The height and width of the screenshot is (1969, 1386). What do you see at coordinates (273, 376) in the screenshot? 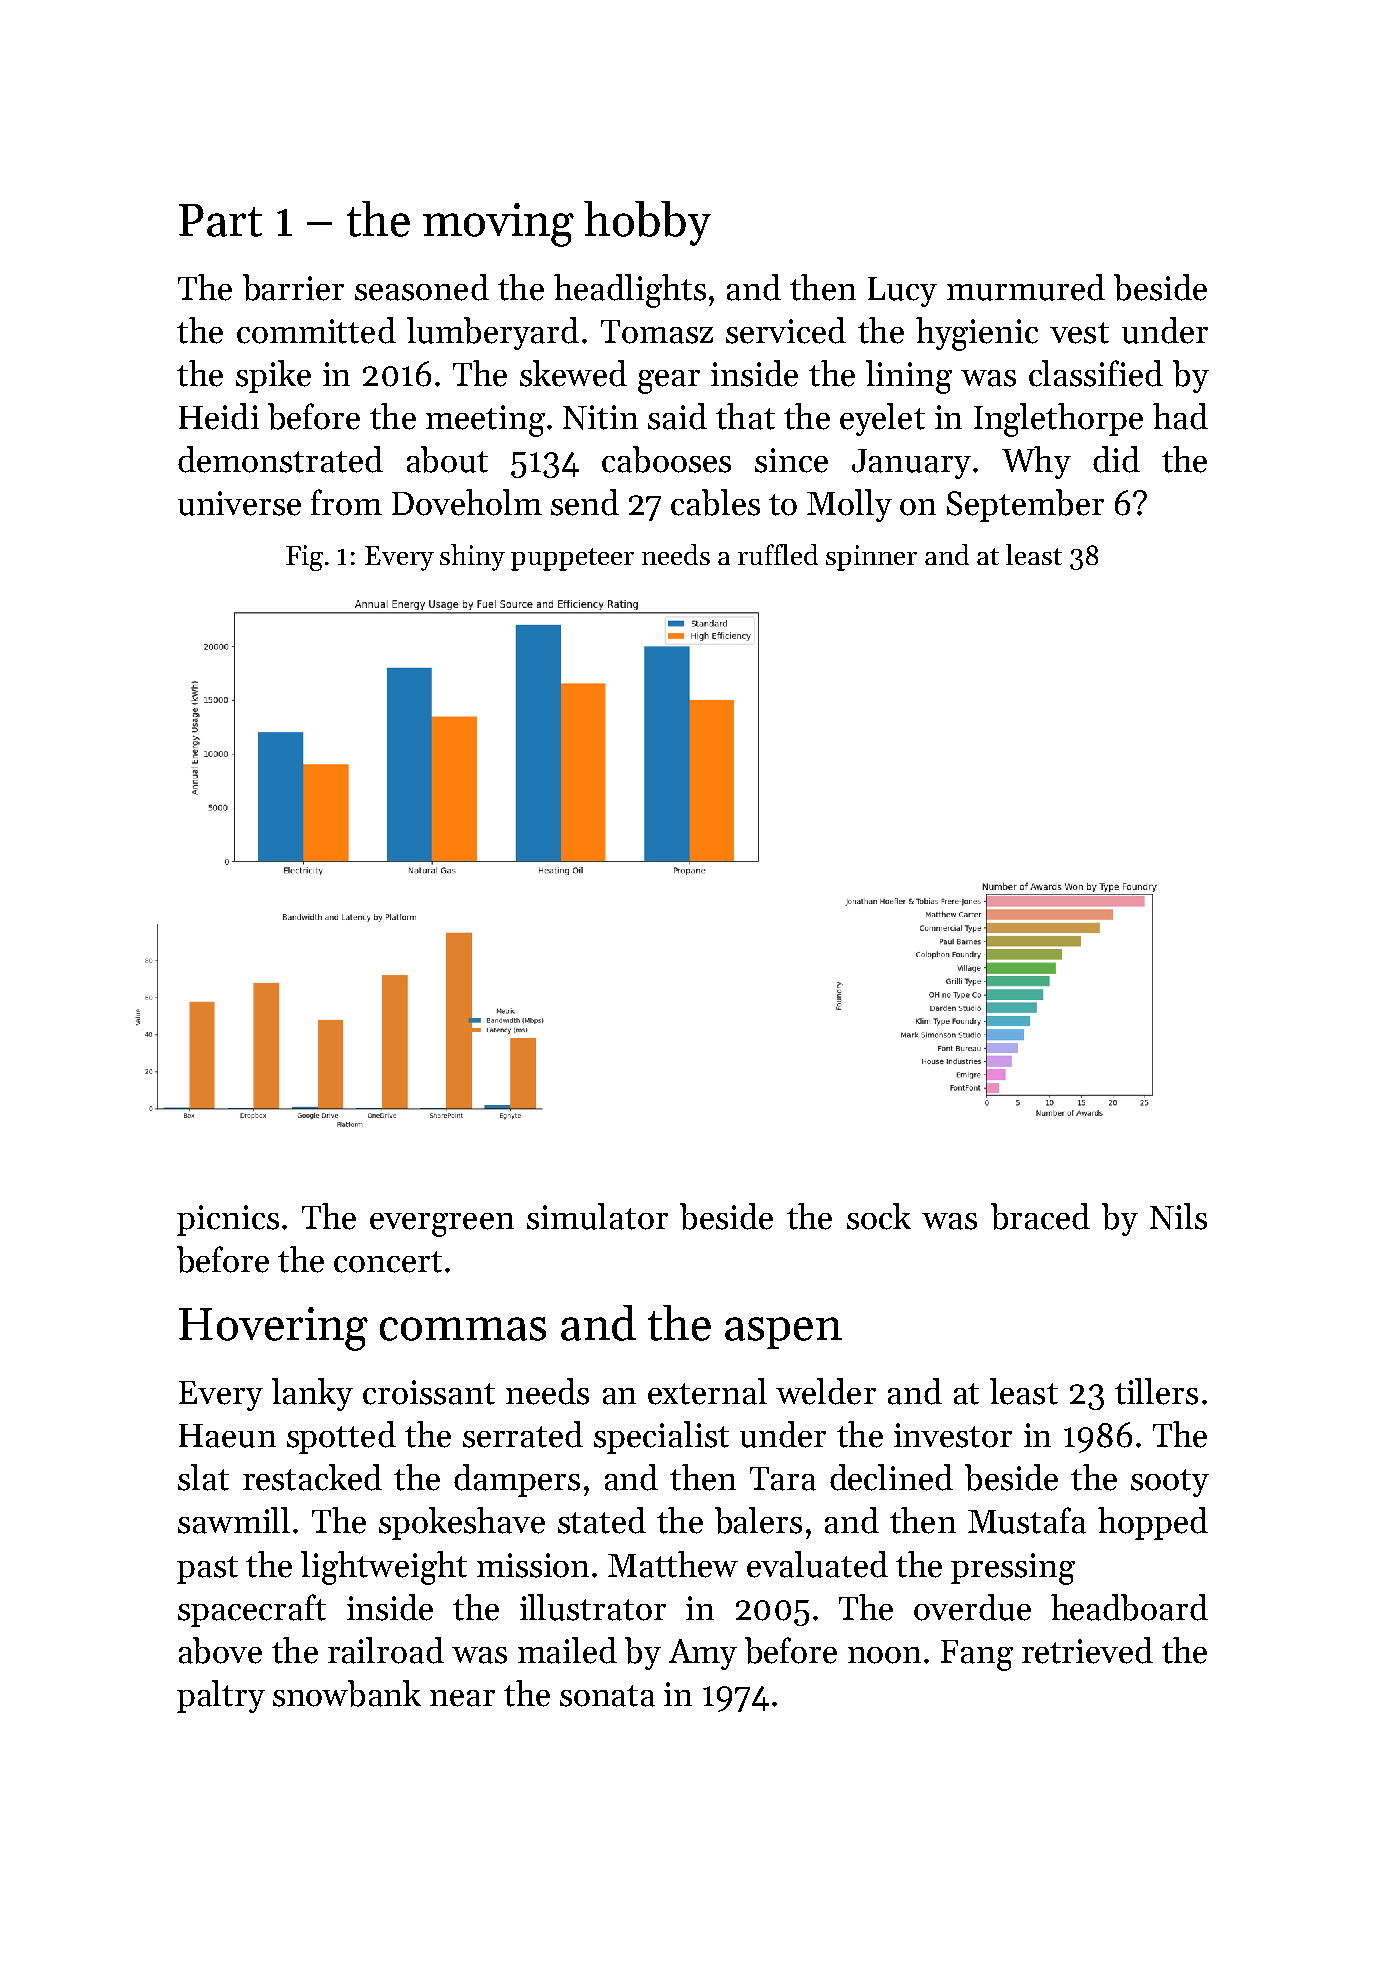
I see `spike` at bounding box center [273, 376].
